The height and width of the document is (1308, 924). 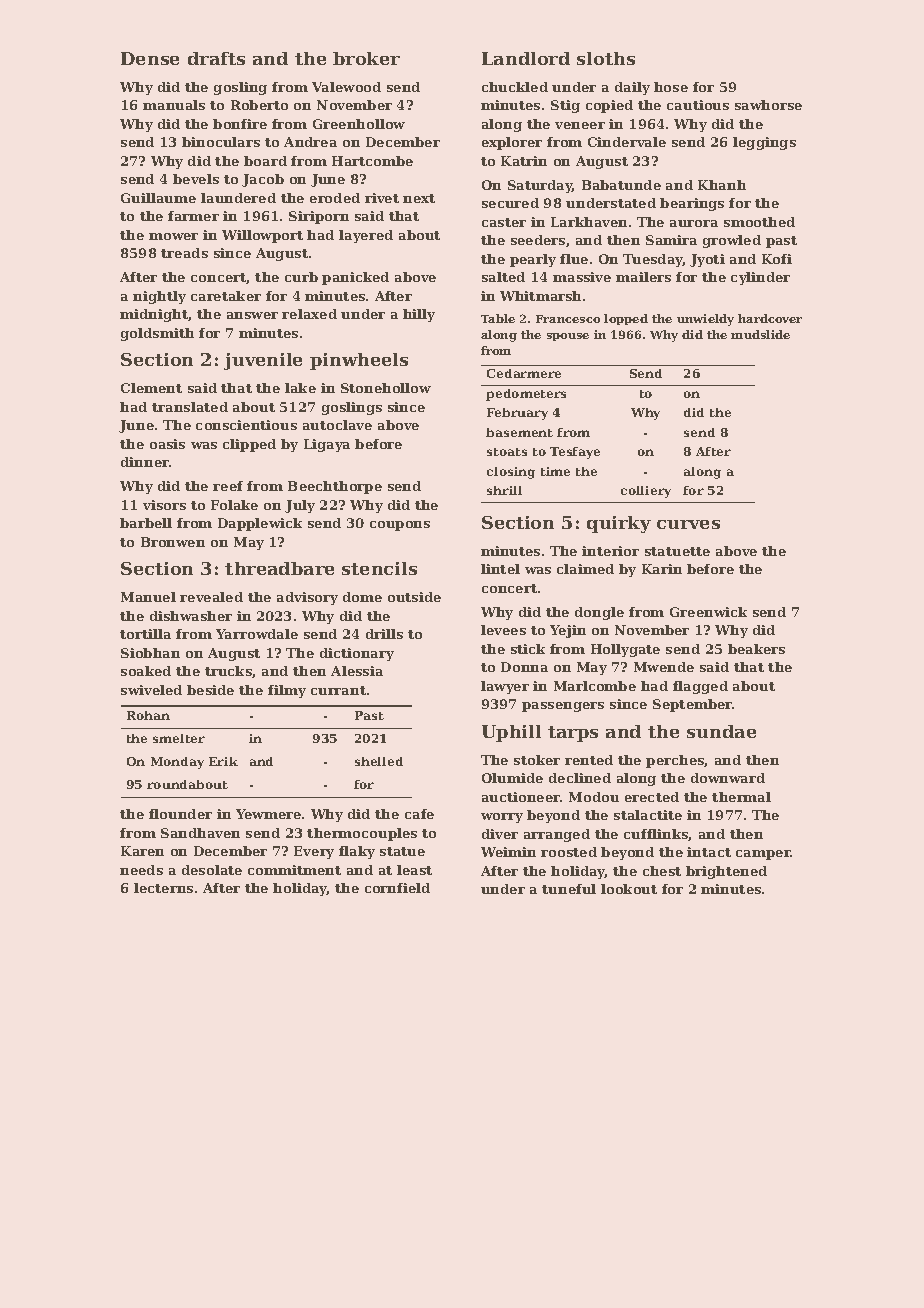 What do you see at coordinates (228, 486) in the document?
I see `reef` at bounding box center [228, 486].
